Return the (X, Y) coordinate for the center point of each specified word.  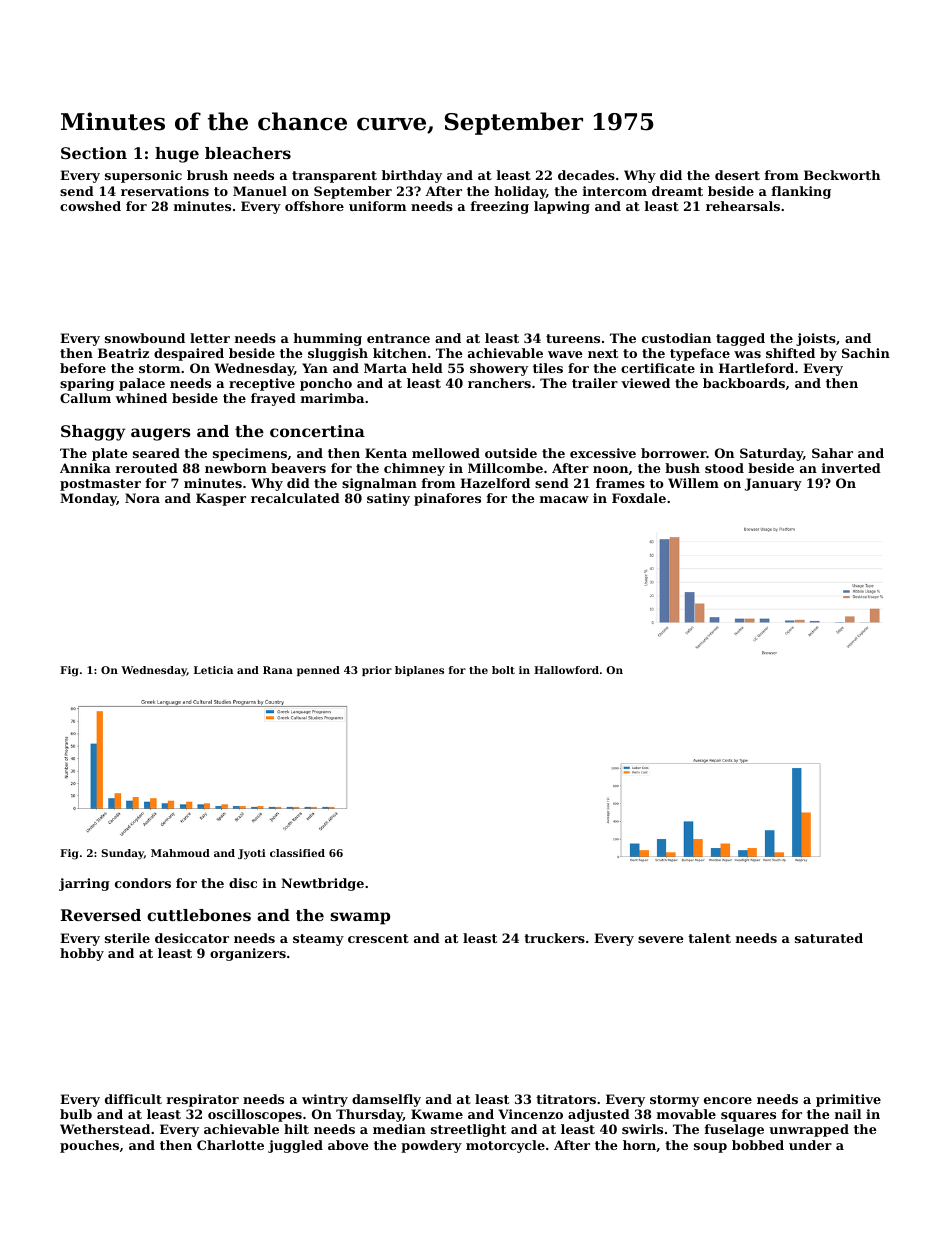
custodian (676, 338)
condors (143, 883)
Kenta (386, 453)
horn (639, 1145)
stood (724, 468)
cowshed (90, 206)
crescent (378, 938)
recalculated (295, 498)
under (810, 1145)
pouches (89, 1146)
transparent (334, 177)
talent (709, 938)
